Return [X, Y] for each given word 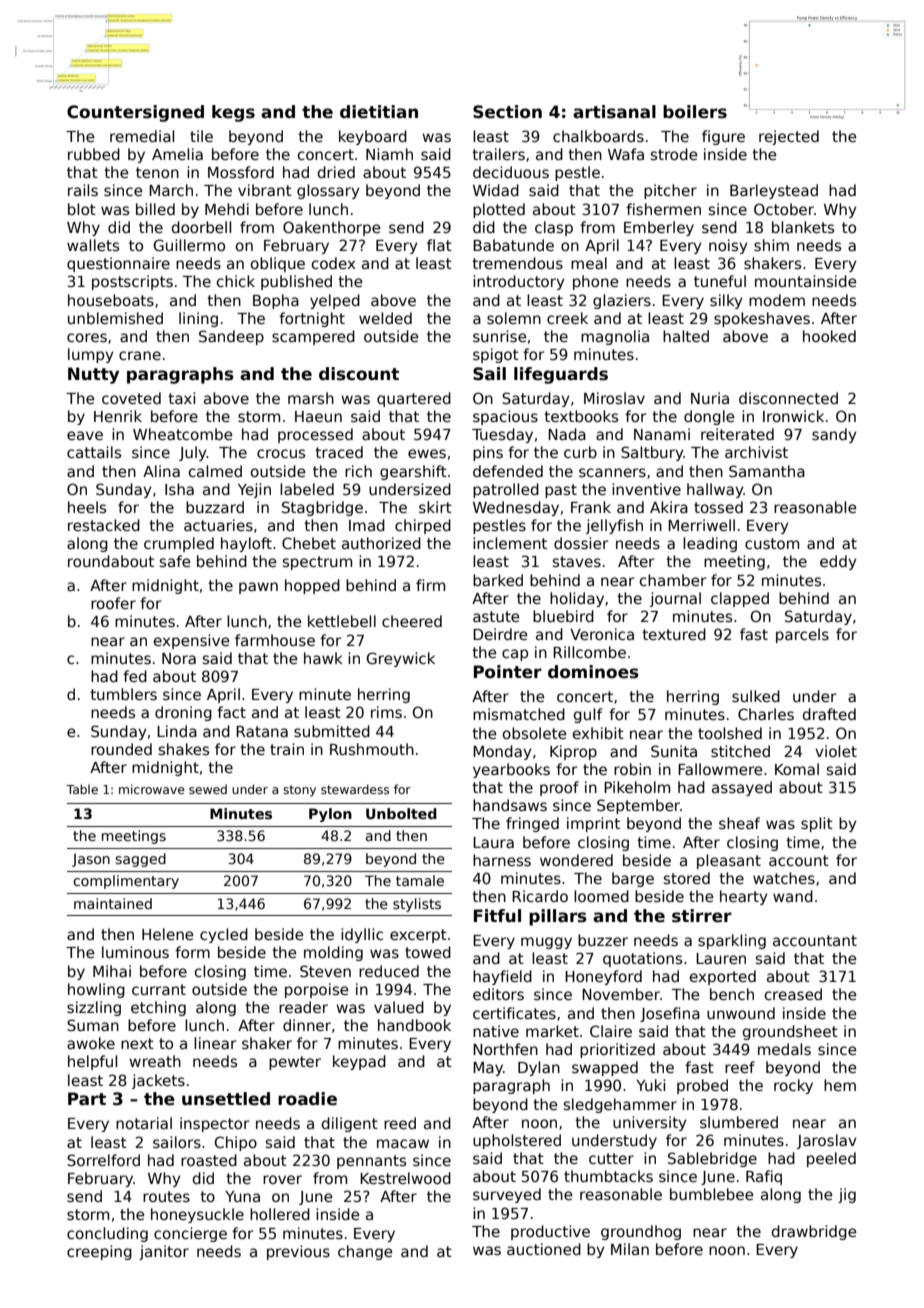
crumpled [179, 544]
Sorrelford [103, 1160]
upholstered [517, 1141]
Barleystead [774, 191]
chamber [673, 580]
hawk [323, 658]
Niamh [389, 154]
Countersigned [135, 113]
